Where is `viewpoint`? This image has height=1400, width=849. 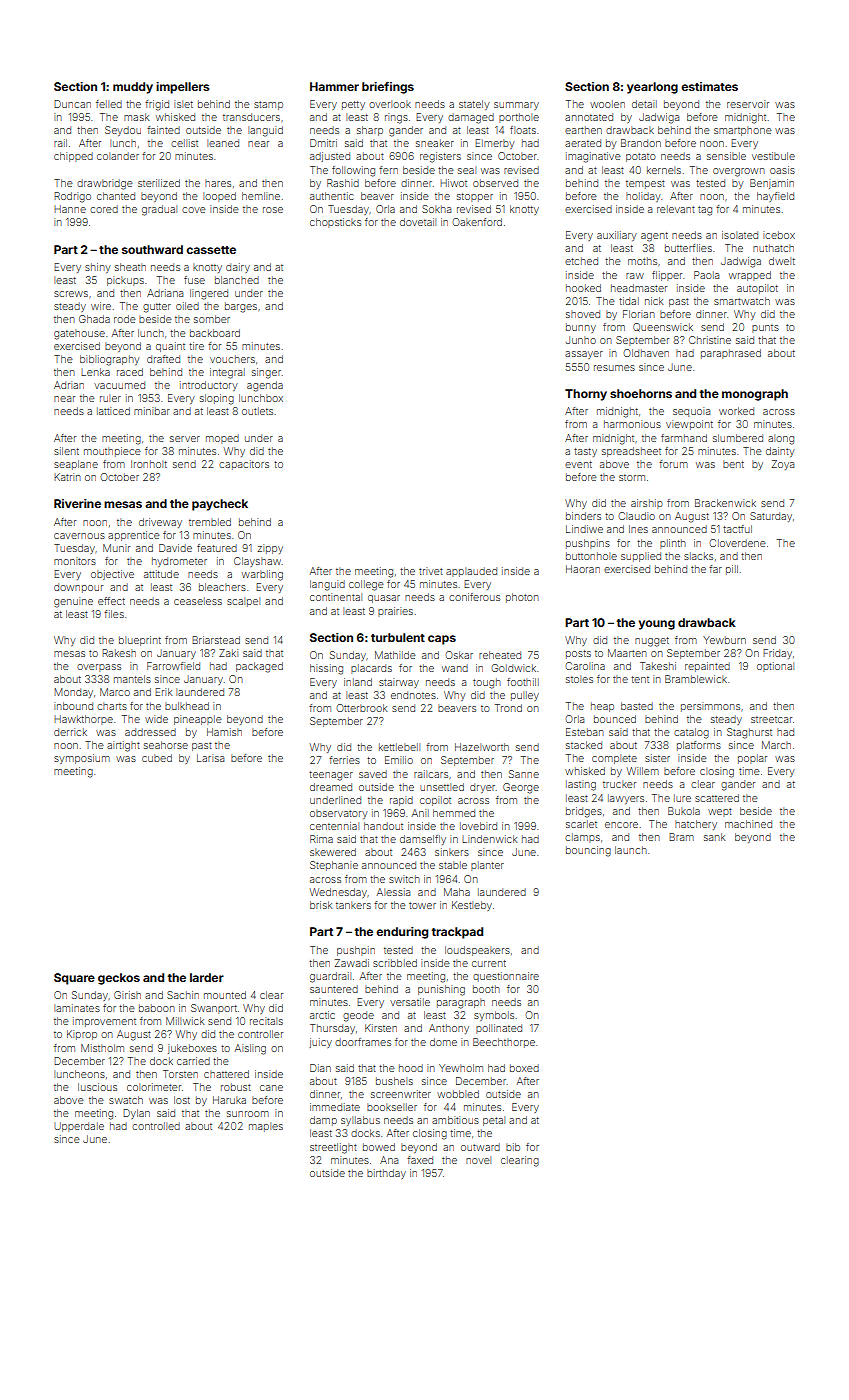 viewpoint is located at coordinates (689, 425).
